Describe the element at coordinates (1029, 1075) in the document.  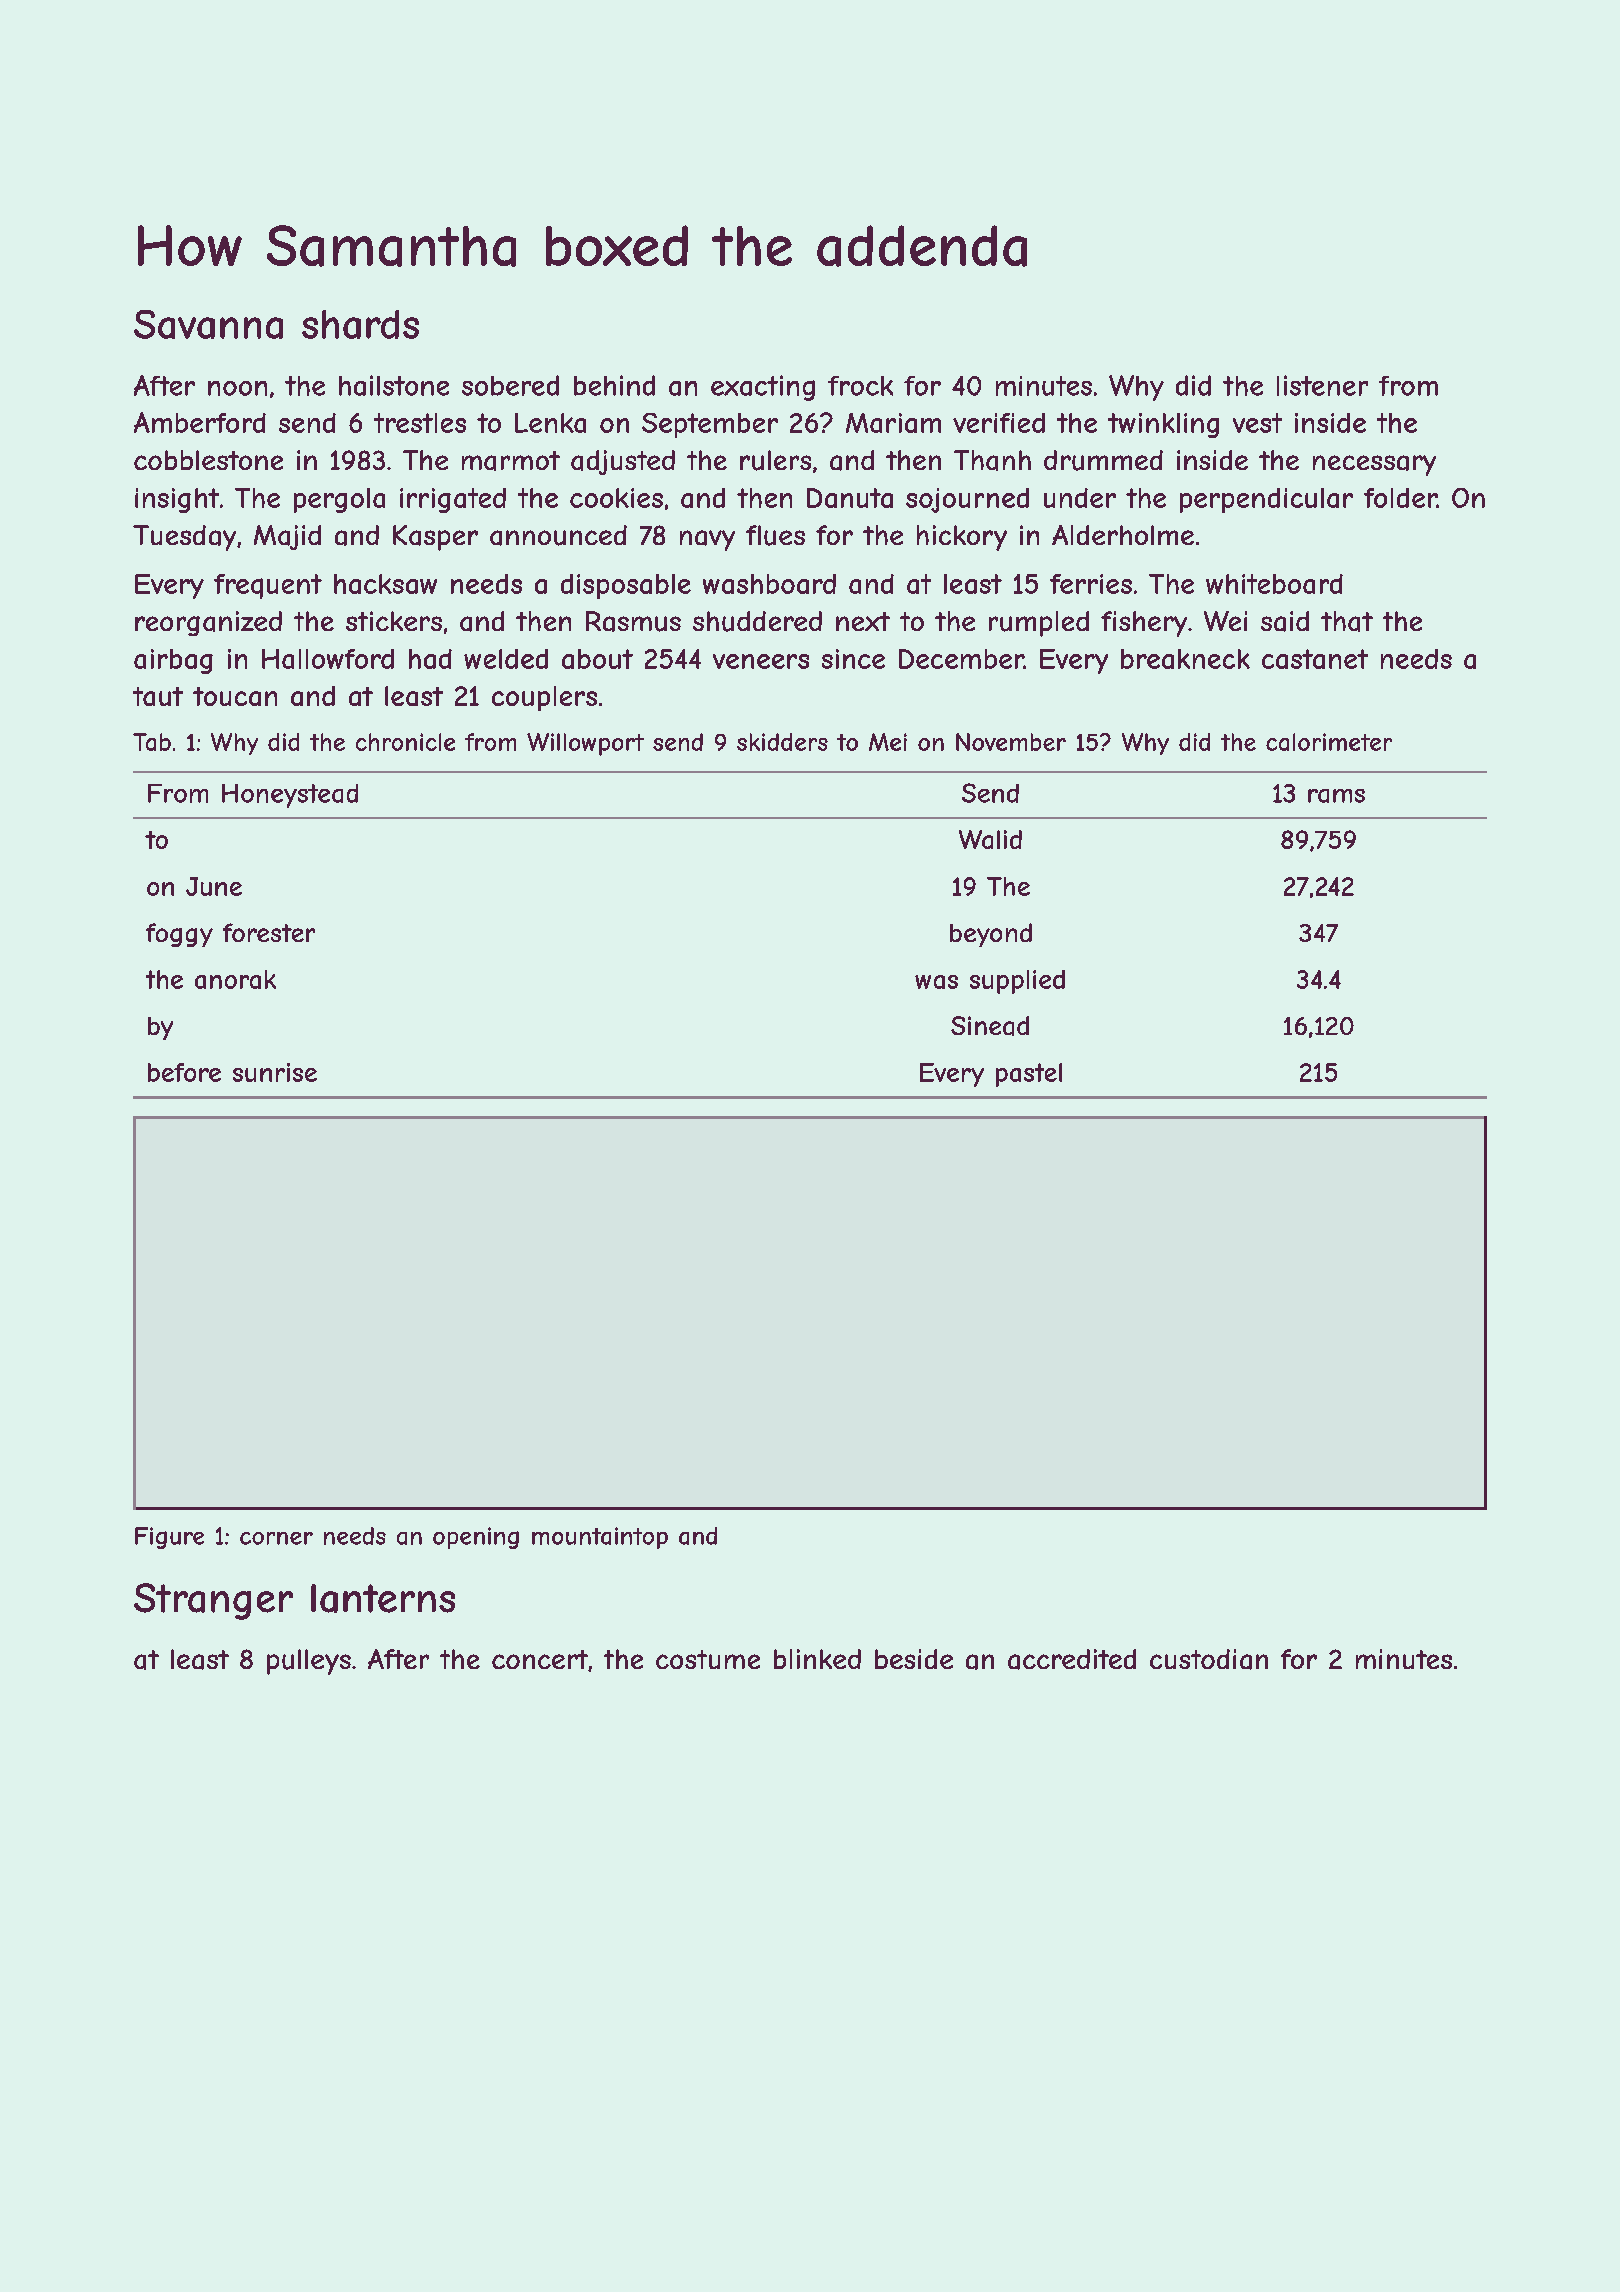
I see `pastel` at that location.
